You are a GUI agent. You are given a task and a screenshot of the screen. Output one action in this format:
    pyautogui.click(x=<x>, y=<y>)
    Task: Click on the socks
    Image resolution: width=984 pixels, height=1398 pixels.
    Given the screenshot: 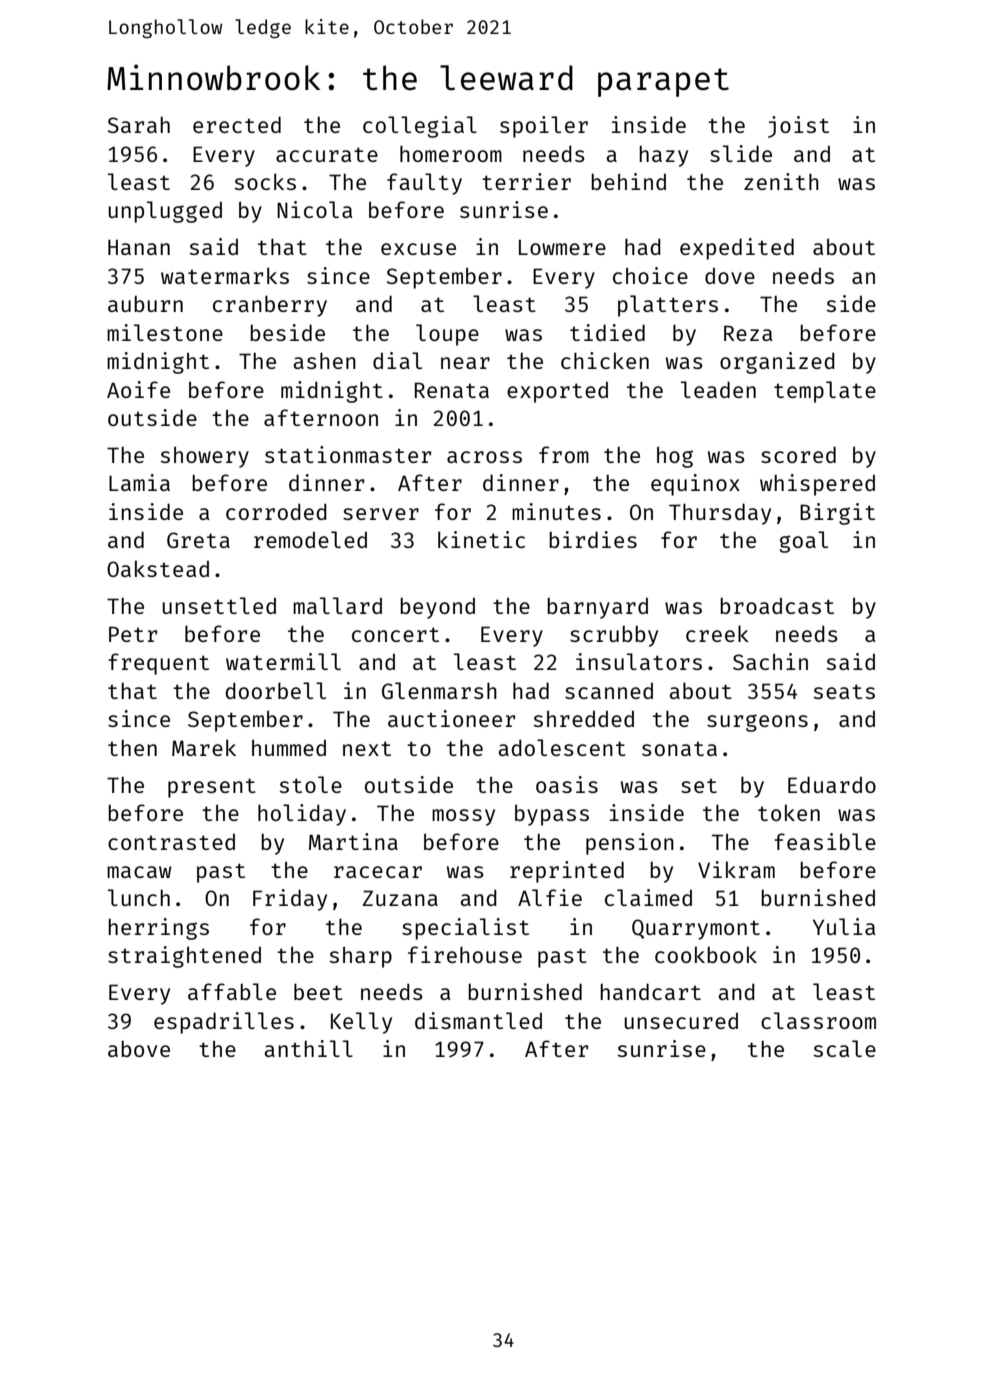 What is the action you would take?
    pyautogui.click(x=265, y=181)
